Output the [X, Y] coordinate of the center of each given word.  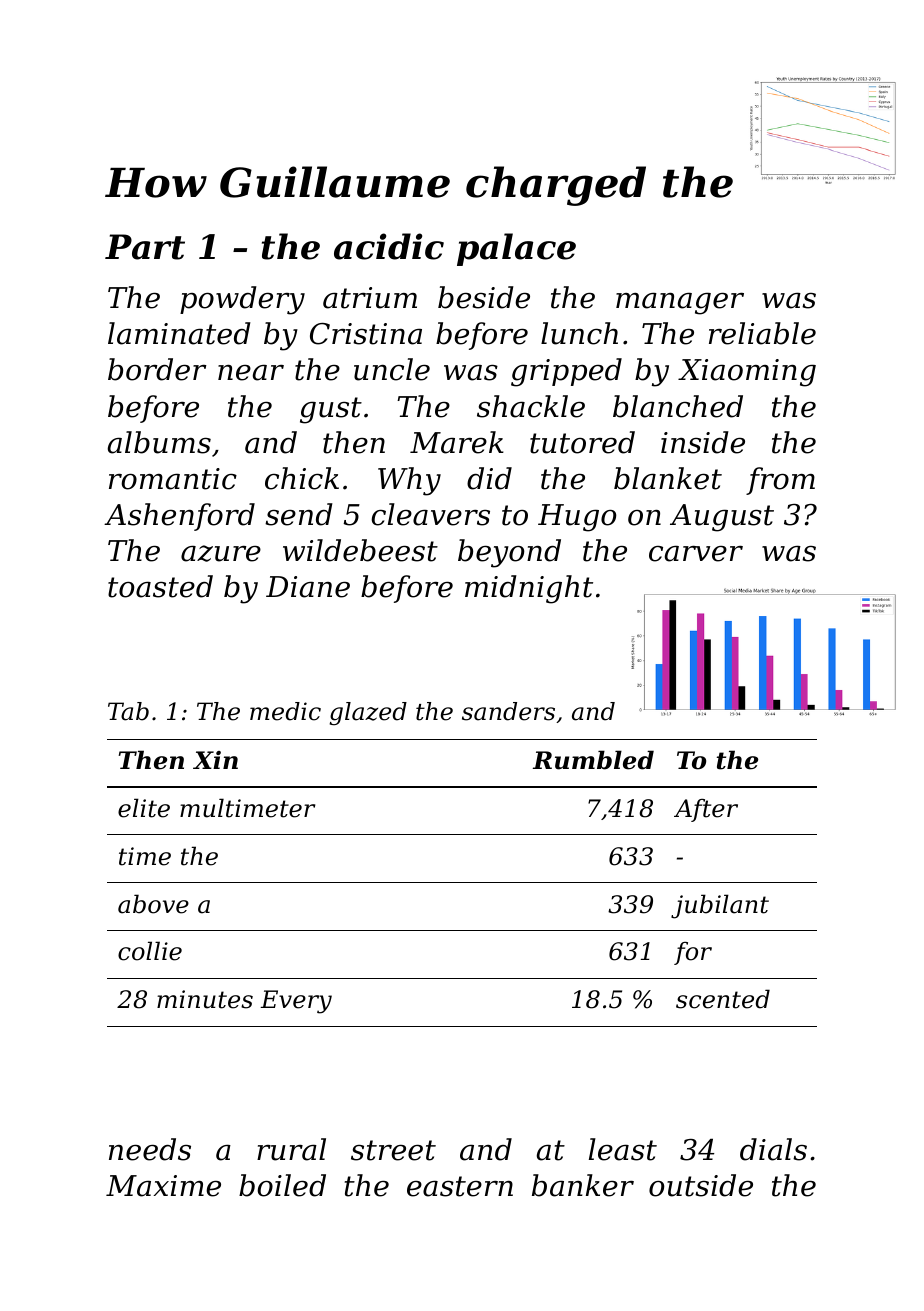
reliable [762, 333]
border [157, 369]
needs [150, 1149]
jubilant [720, 906]
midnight [529, 589]
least [623, 1149]
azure [221, 553]
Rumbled [593, 760]
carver [696, 554]
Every [296, 1002]
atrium [370, 298]
